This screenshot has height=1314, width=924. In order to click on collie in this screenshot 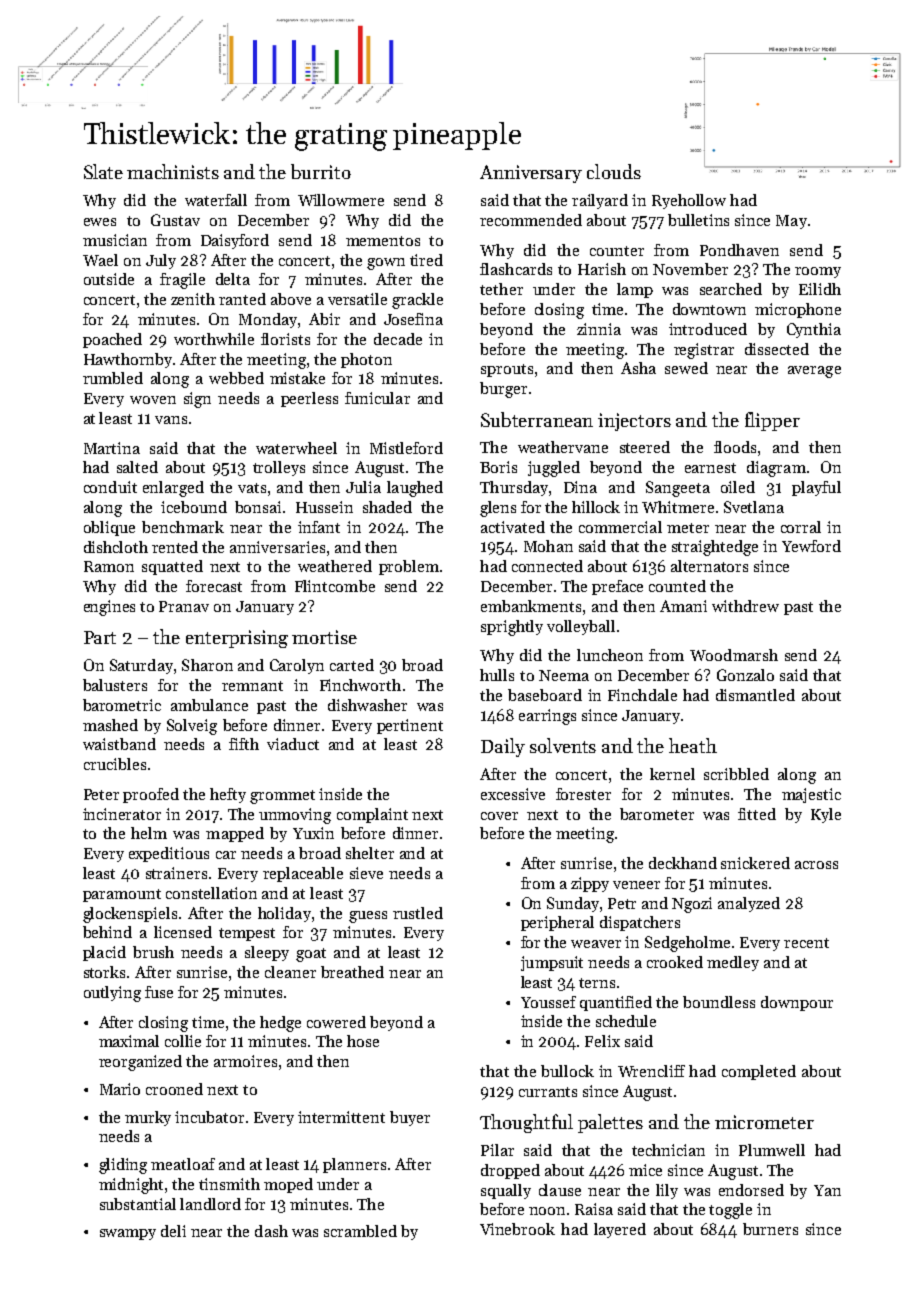, I will do `click(183, 1041)`.
